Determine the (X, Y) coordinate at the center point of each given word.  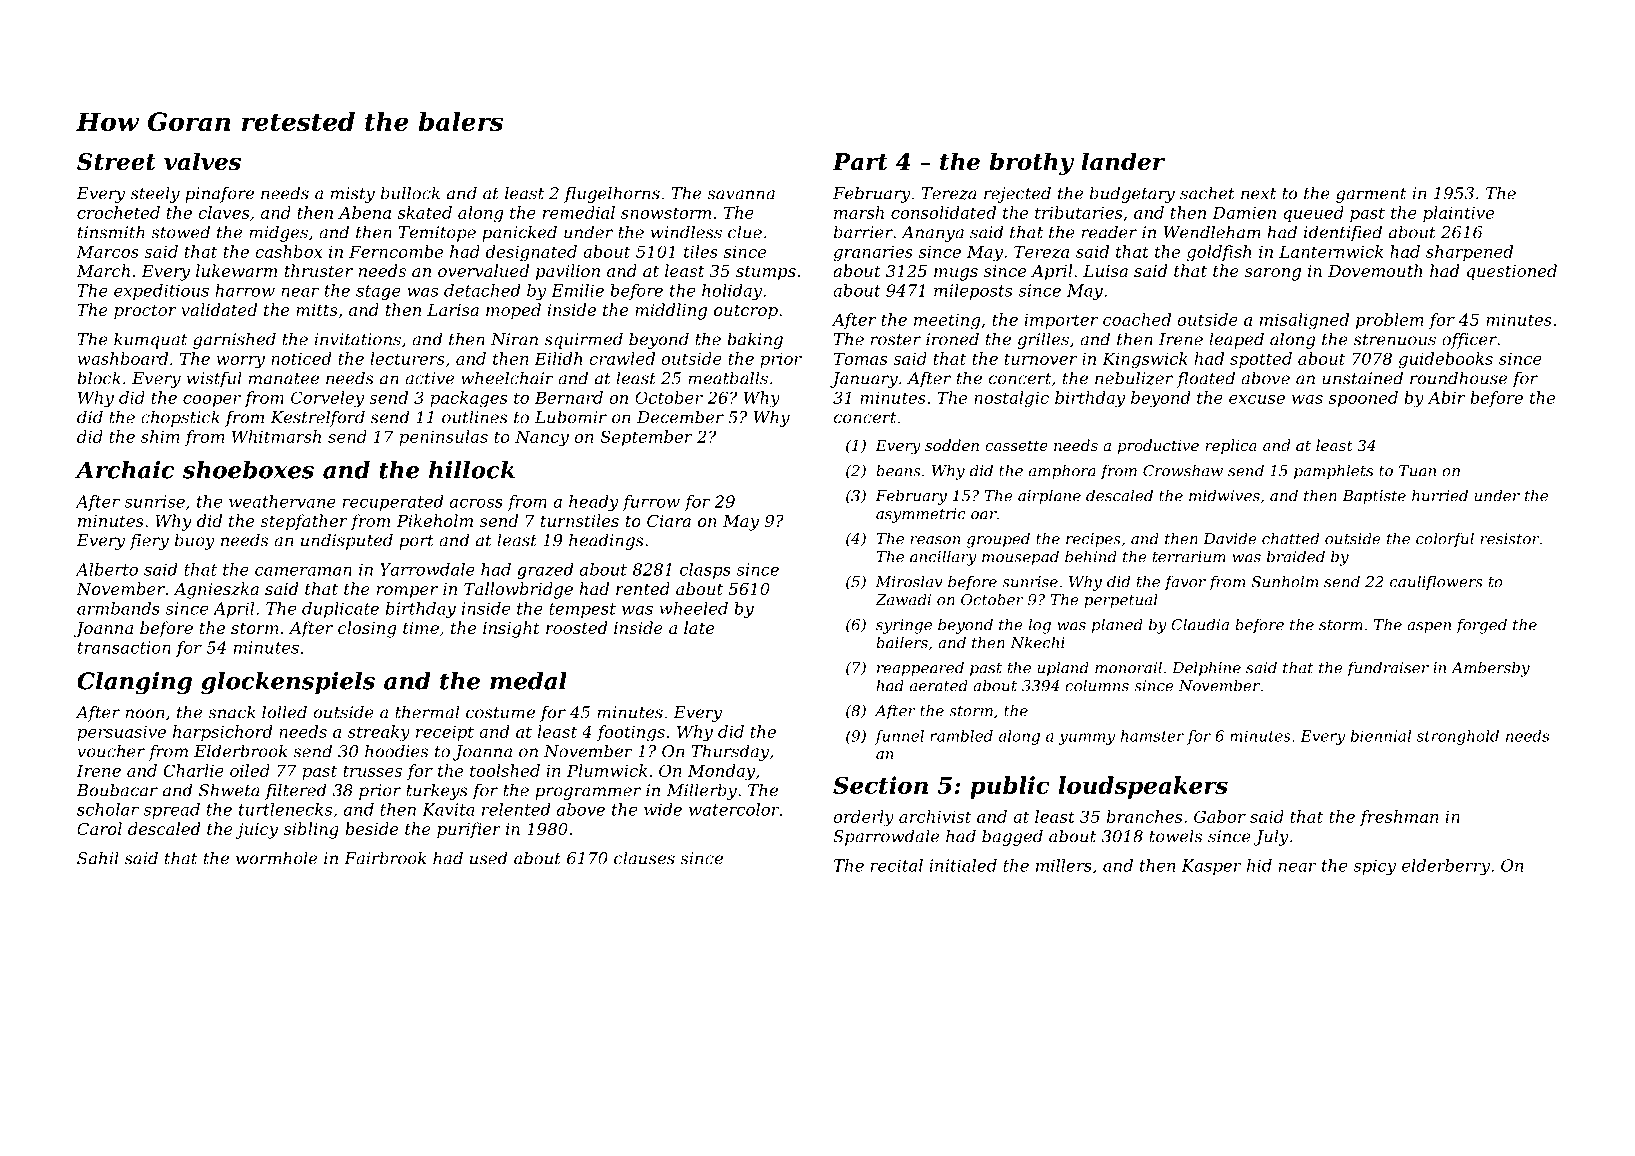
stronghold (1458, 737)
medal (528, 681)
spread (171, 811)
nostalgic (1011, 399)
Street (116, 162)
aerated (939, 685)
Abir (1446, 397)
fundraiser (1388, 669)
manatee (284, 379)
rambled (961, 736)
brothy (1031, 163)
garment (1371, 195)
